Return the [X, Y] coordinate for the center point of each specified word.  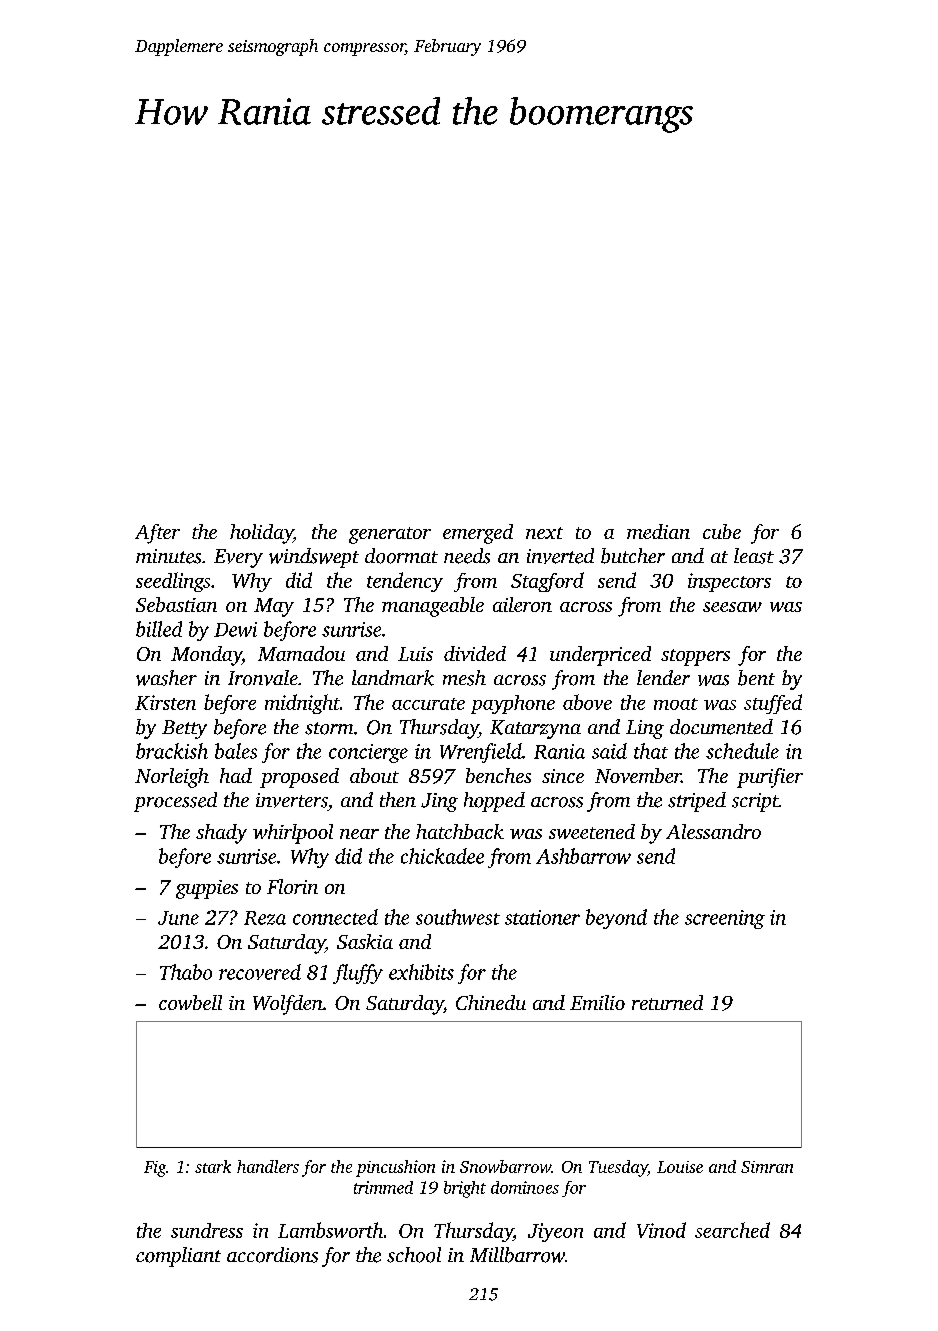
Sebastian [176, 604]
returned [667, 1002]
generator [390, 535]
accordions [272, 1255]
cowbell [190, 1002]
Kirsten [165, 702]
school [414, 1255]
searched [732, 1230]
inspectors [729, 582]
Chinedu [491, 1002]
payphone [513, 704]
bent [756, 678]
